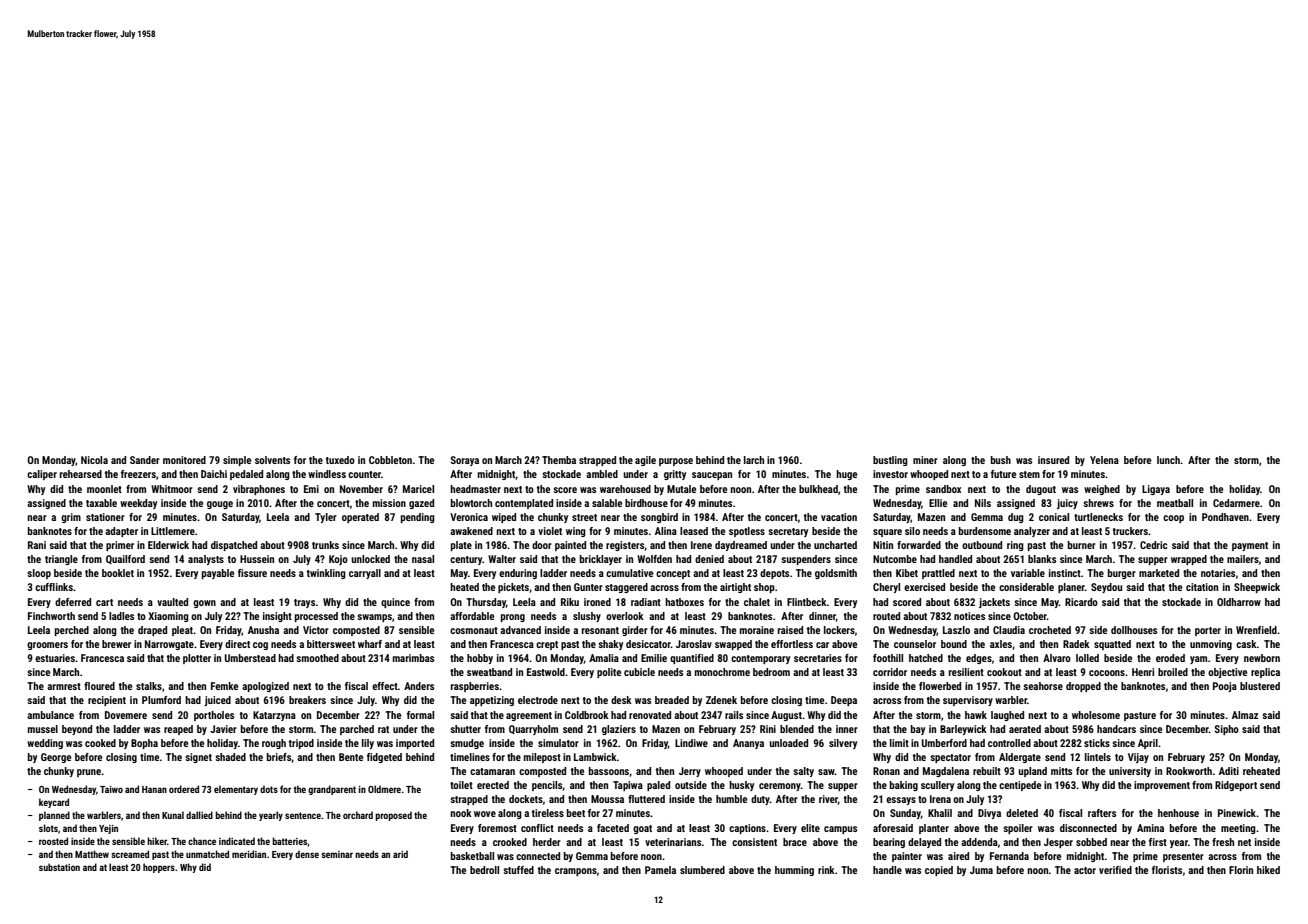 This page has width=1308, height=924. Describe the element at coordinates (159, 868) in the page. I see `hoppers` at that location.
